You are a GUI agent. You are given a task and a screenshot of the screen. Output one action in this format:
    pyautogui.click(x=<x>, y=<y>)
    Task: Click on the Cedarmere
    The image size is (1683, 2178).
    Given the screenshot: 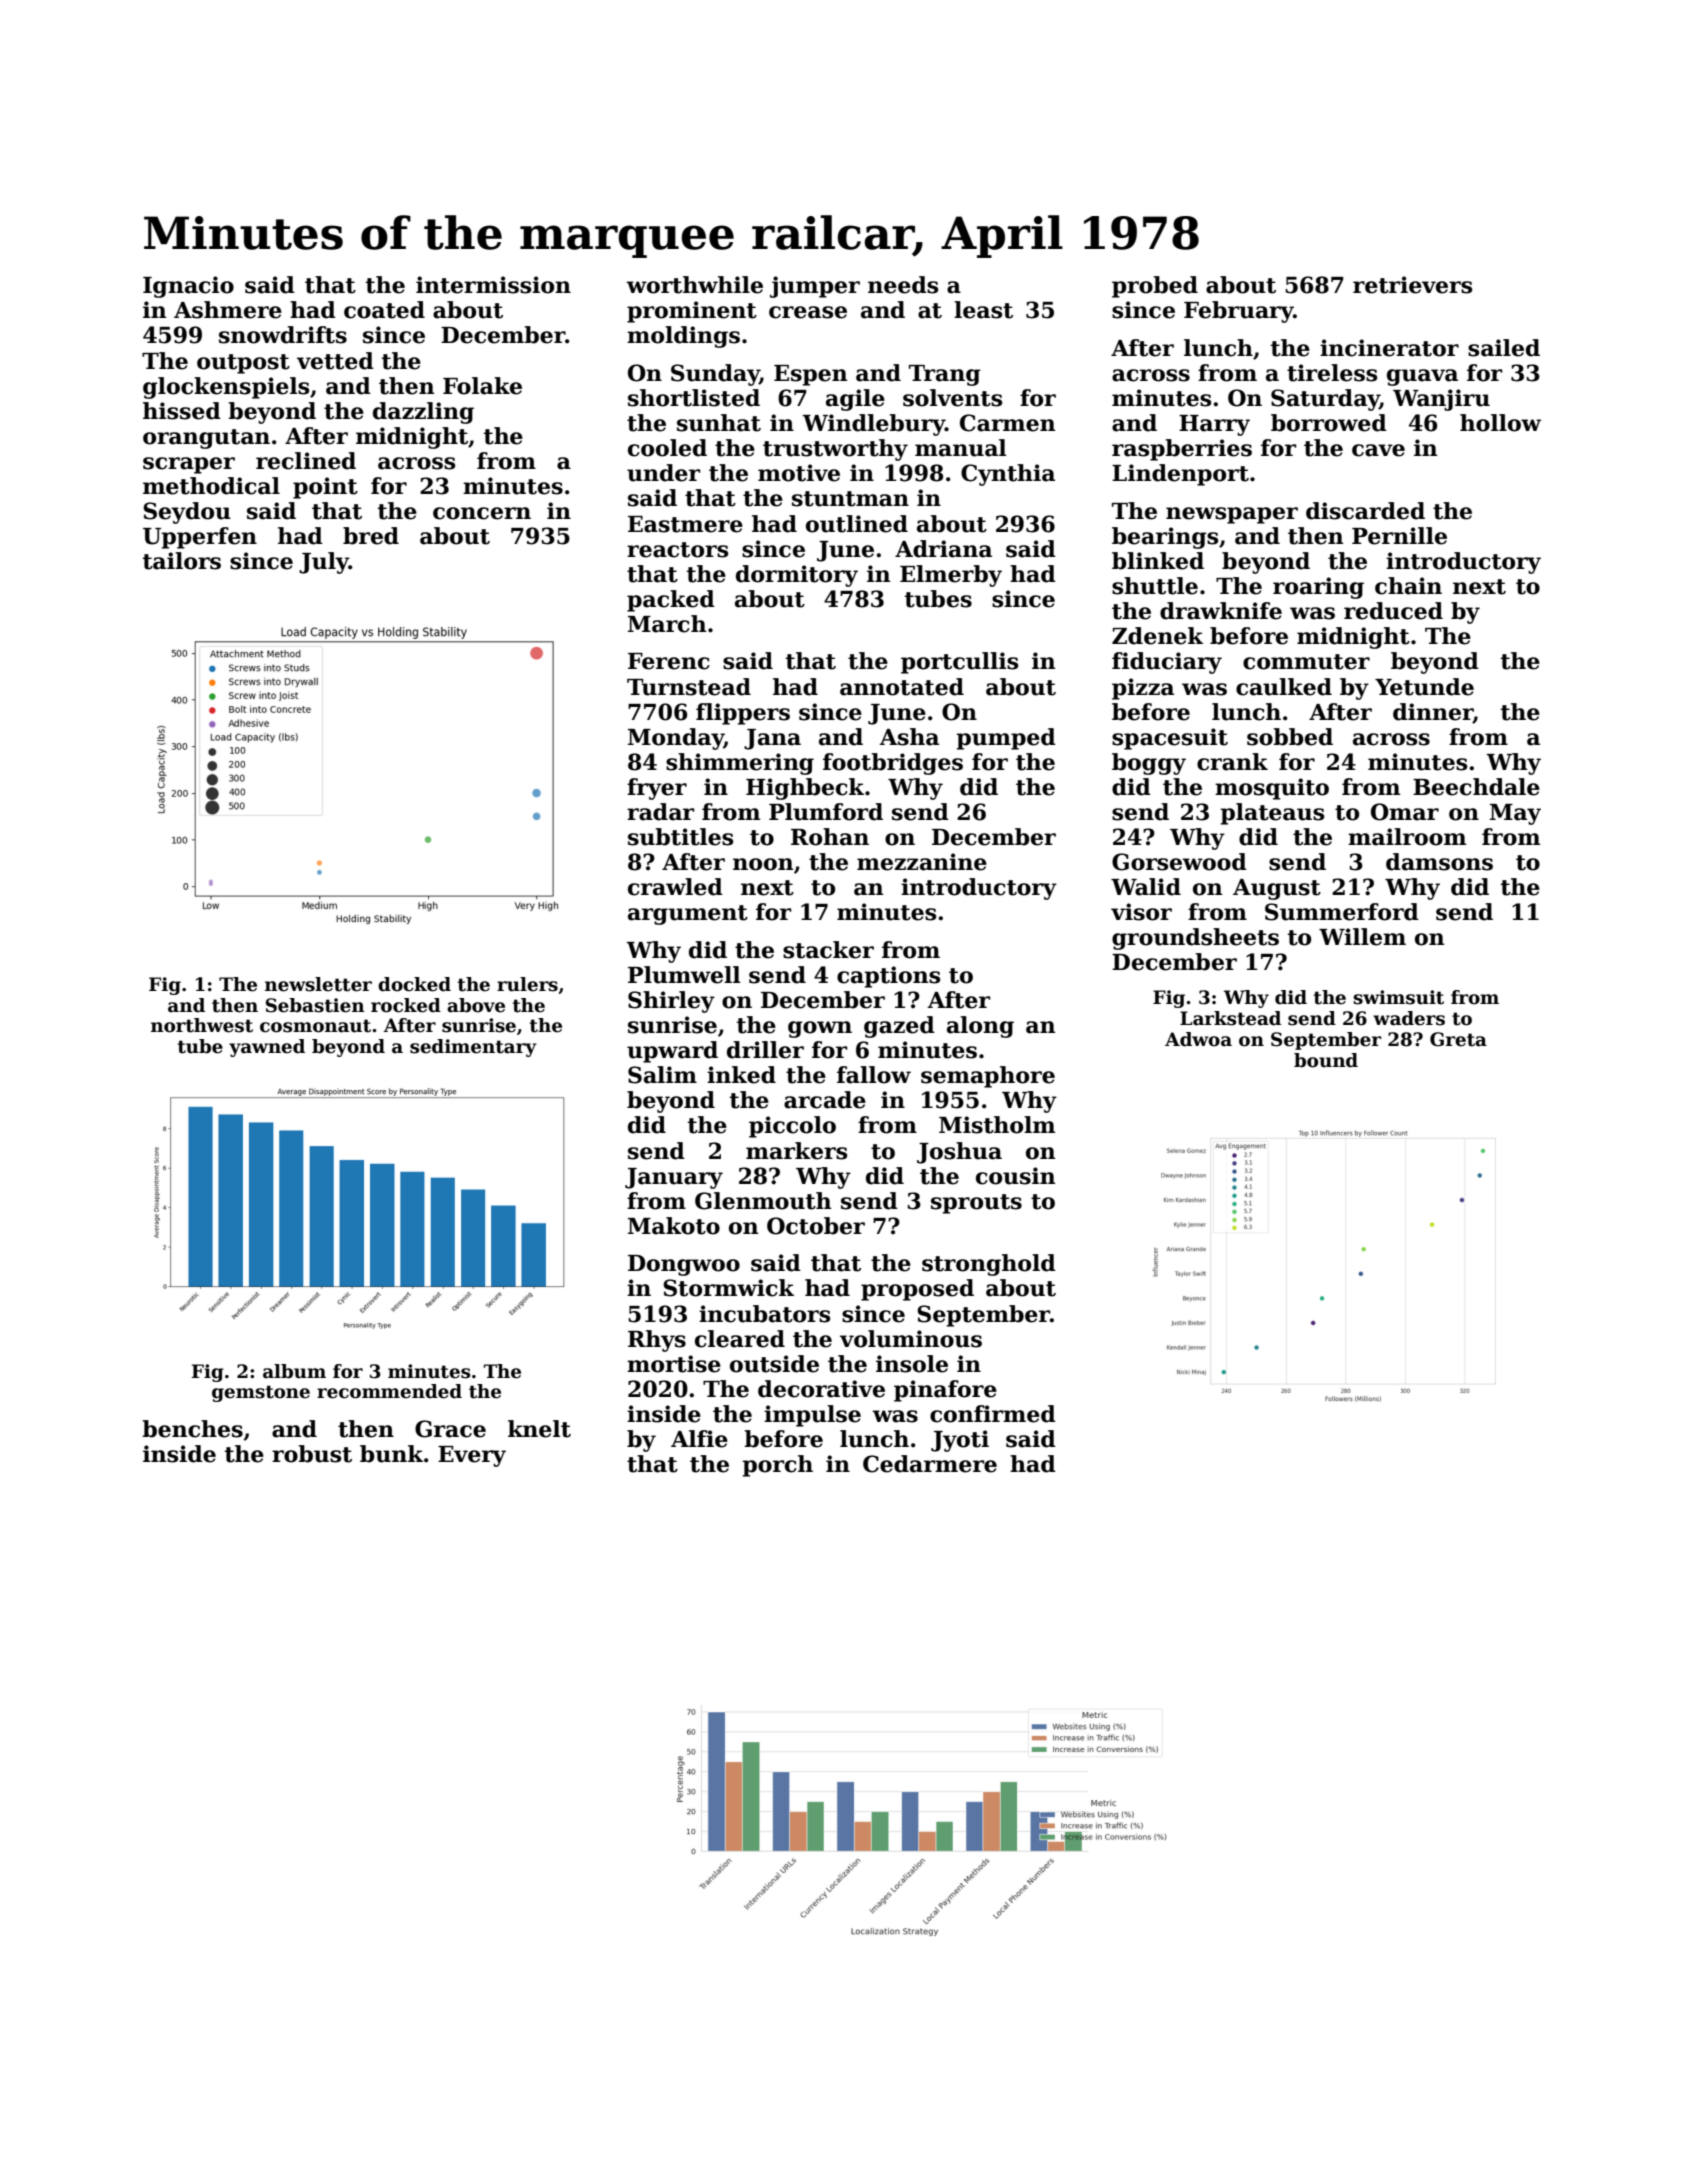 What is the action you would take?
    pyautogui.click(x=930, y=1464)
